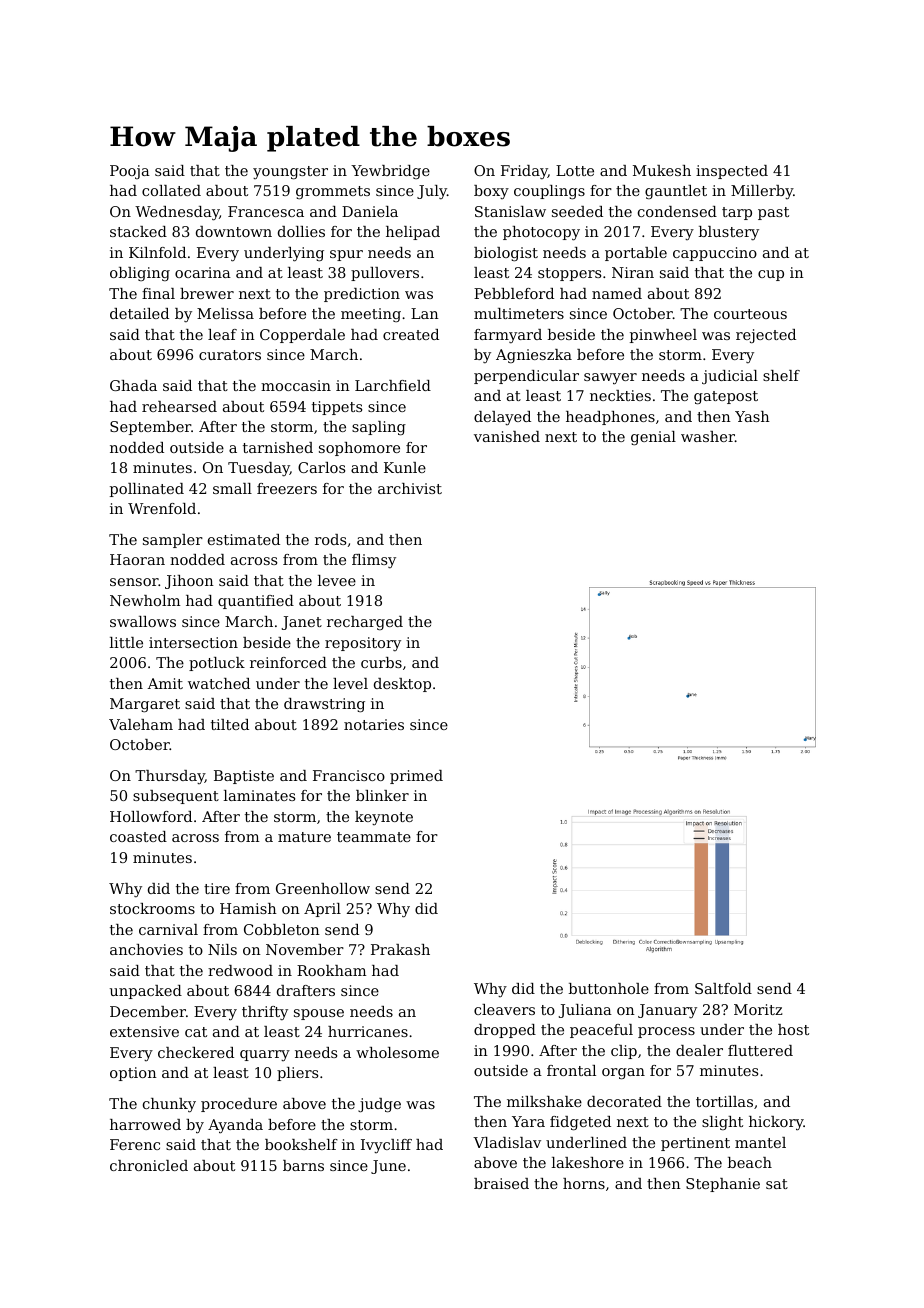 The image size is (924, 1308). I want to click on chronicled, so click(149, 1165).
